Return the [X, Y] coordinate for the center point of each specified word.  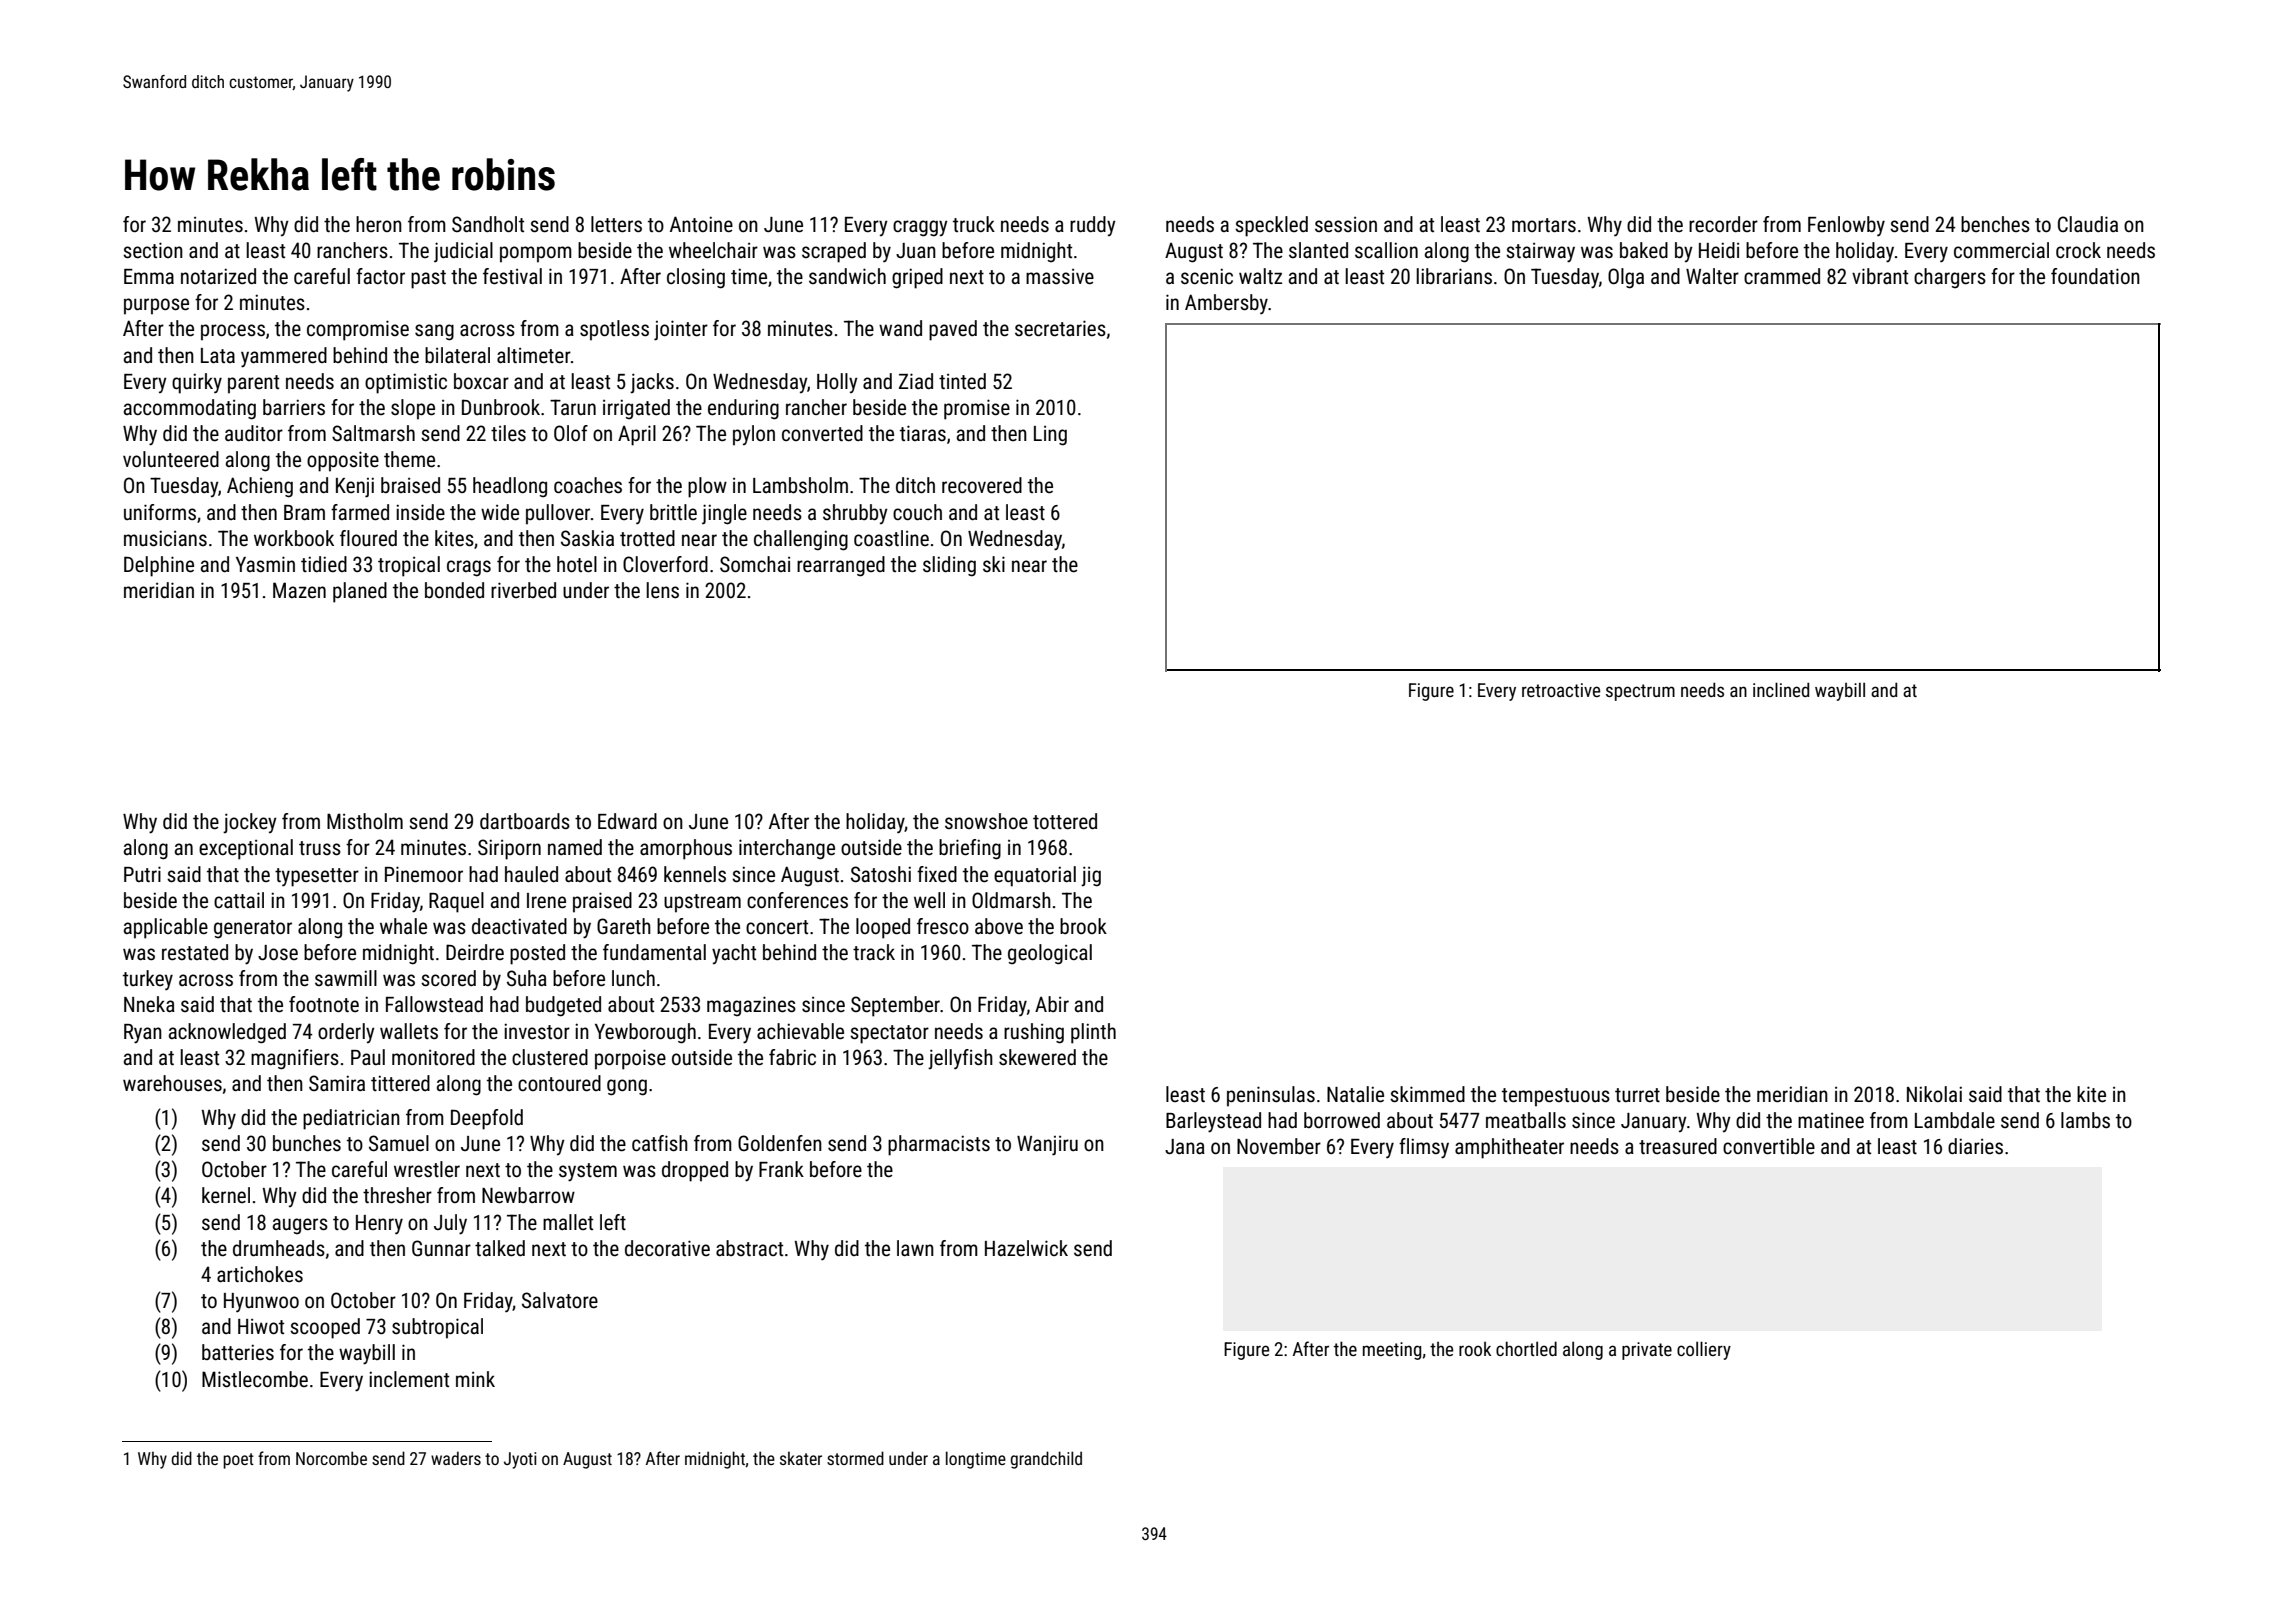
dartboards [525, 821]
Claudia [2088, 224]
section [153, 250]
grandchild [1046, 1460]
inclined [1781, 689]
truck [974, 224]
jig [1091, 876]
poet [238, 1461]
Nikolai [1934, 1094]
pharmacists [939, 1145]
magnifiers [295, 1059]
